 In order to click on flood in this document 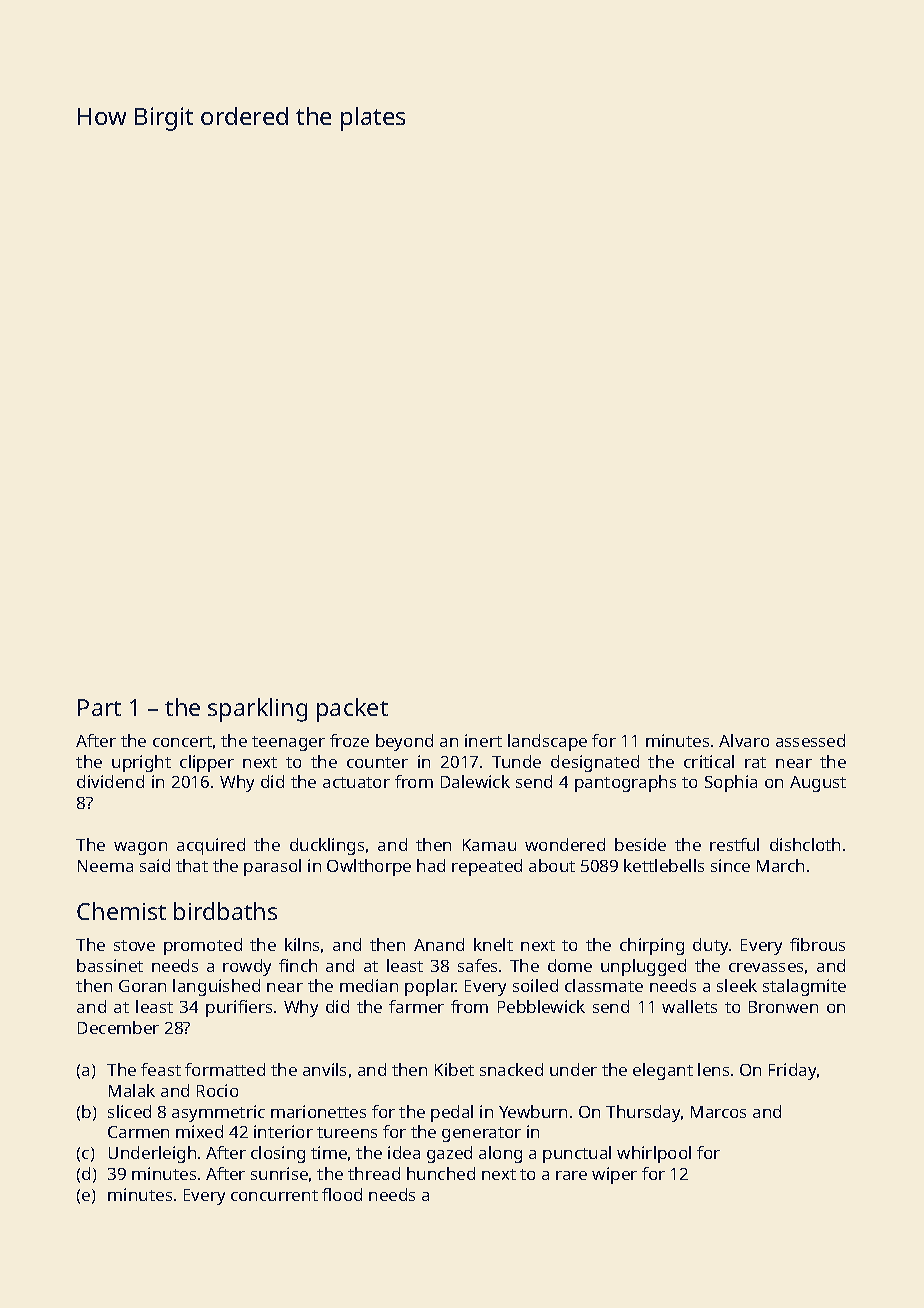, I will do `click(342, 1194)`.
